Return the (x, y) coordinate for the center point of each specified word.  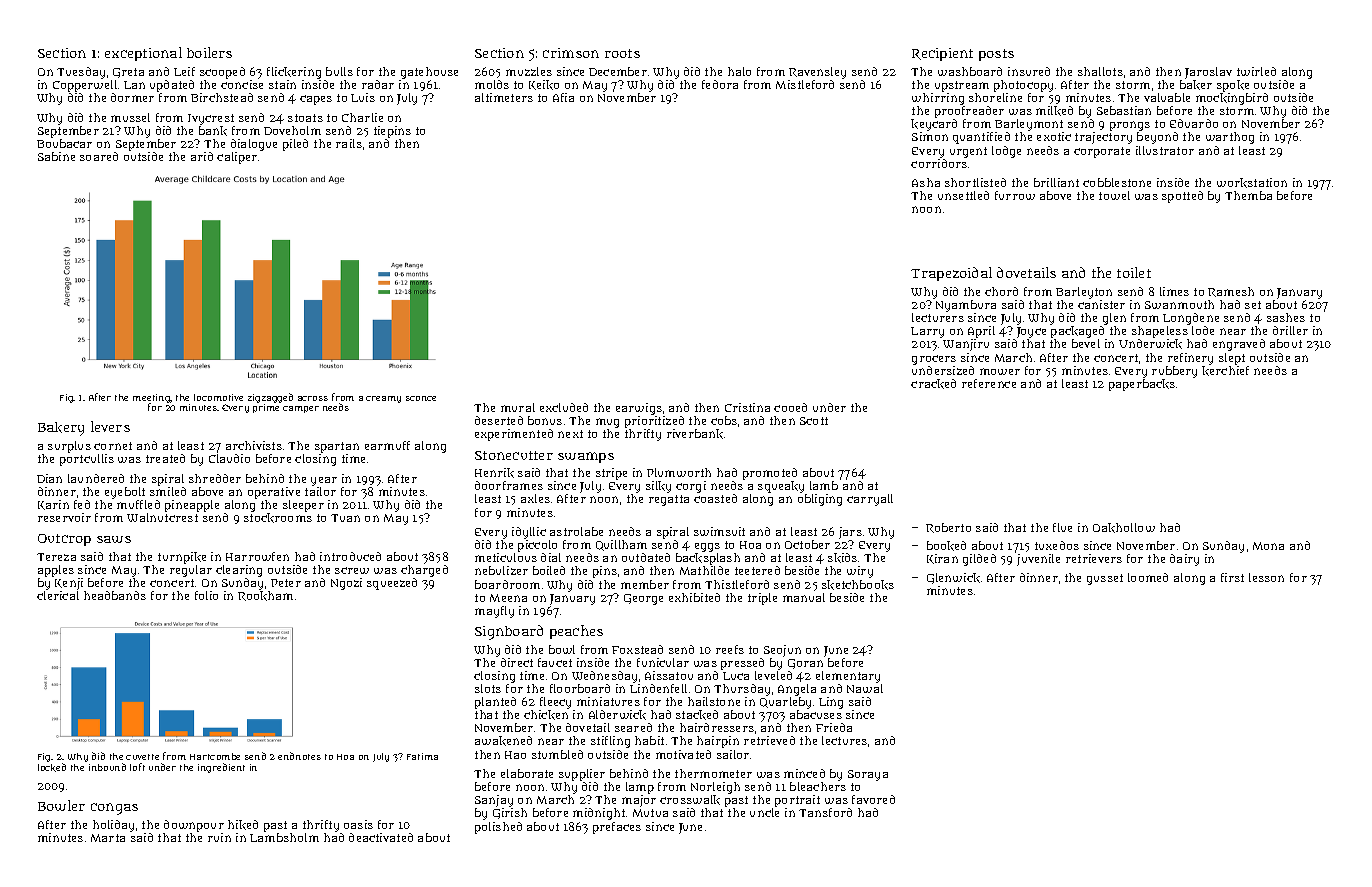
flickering (294, 73)
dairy (1184, 560)
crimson (571, 53)
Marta (108, 838)
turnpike (182, 558)
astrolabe (576, 531)
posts (996, 55)
